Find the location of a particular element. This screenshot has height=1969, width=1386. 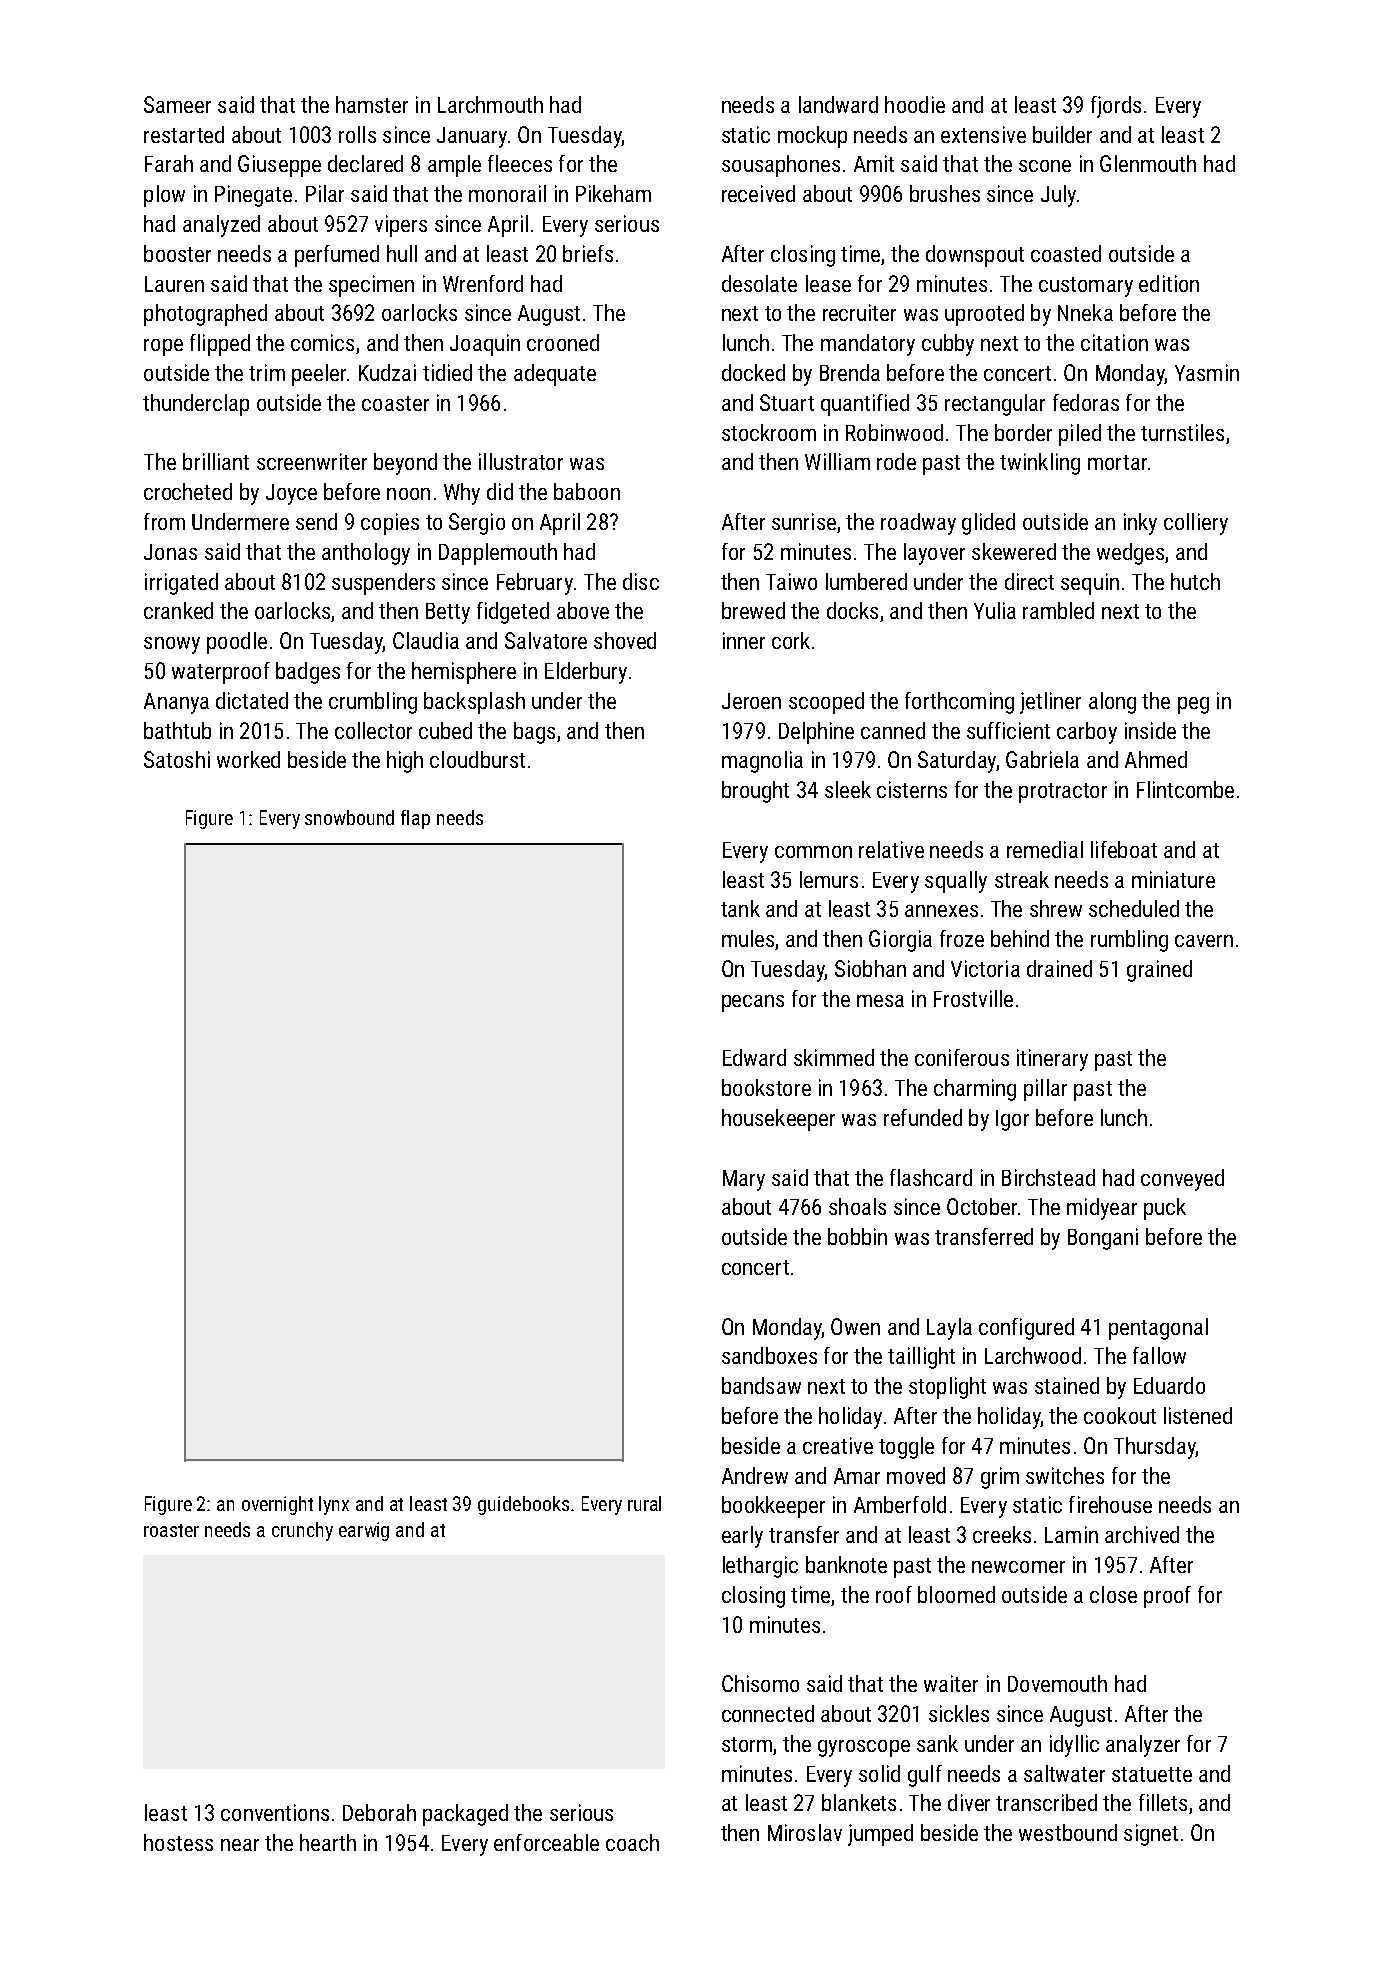

Jeroen is located at coordinates (751, 701).
